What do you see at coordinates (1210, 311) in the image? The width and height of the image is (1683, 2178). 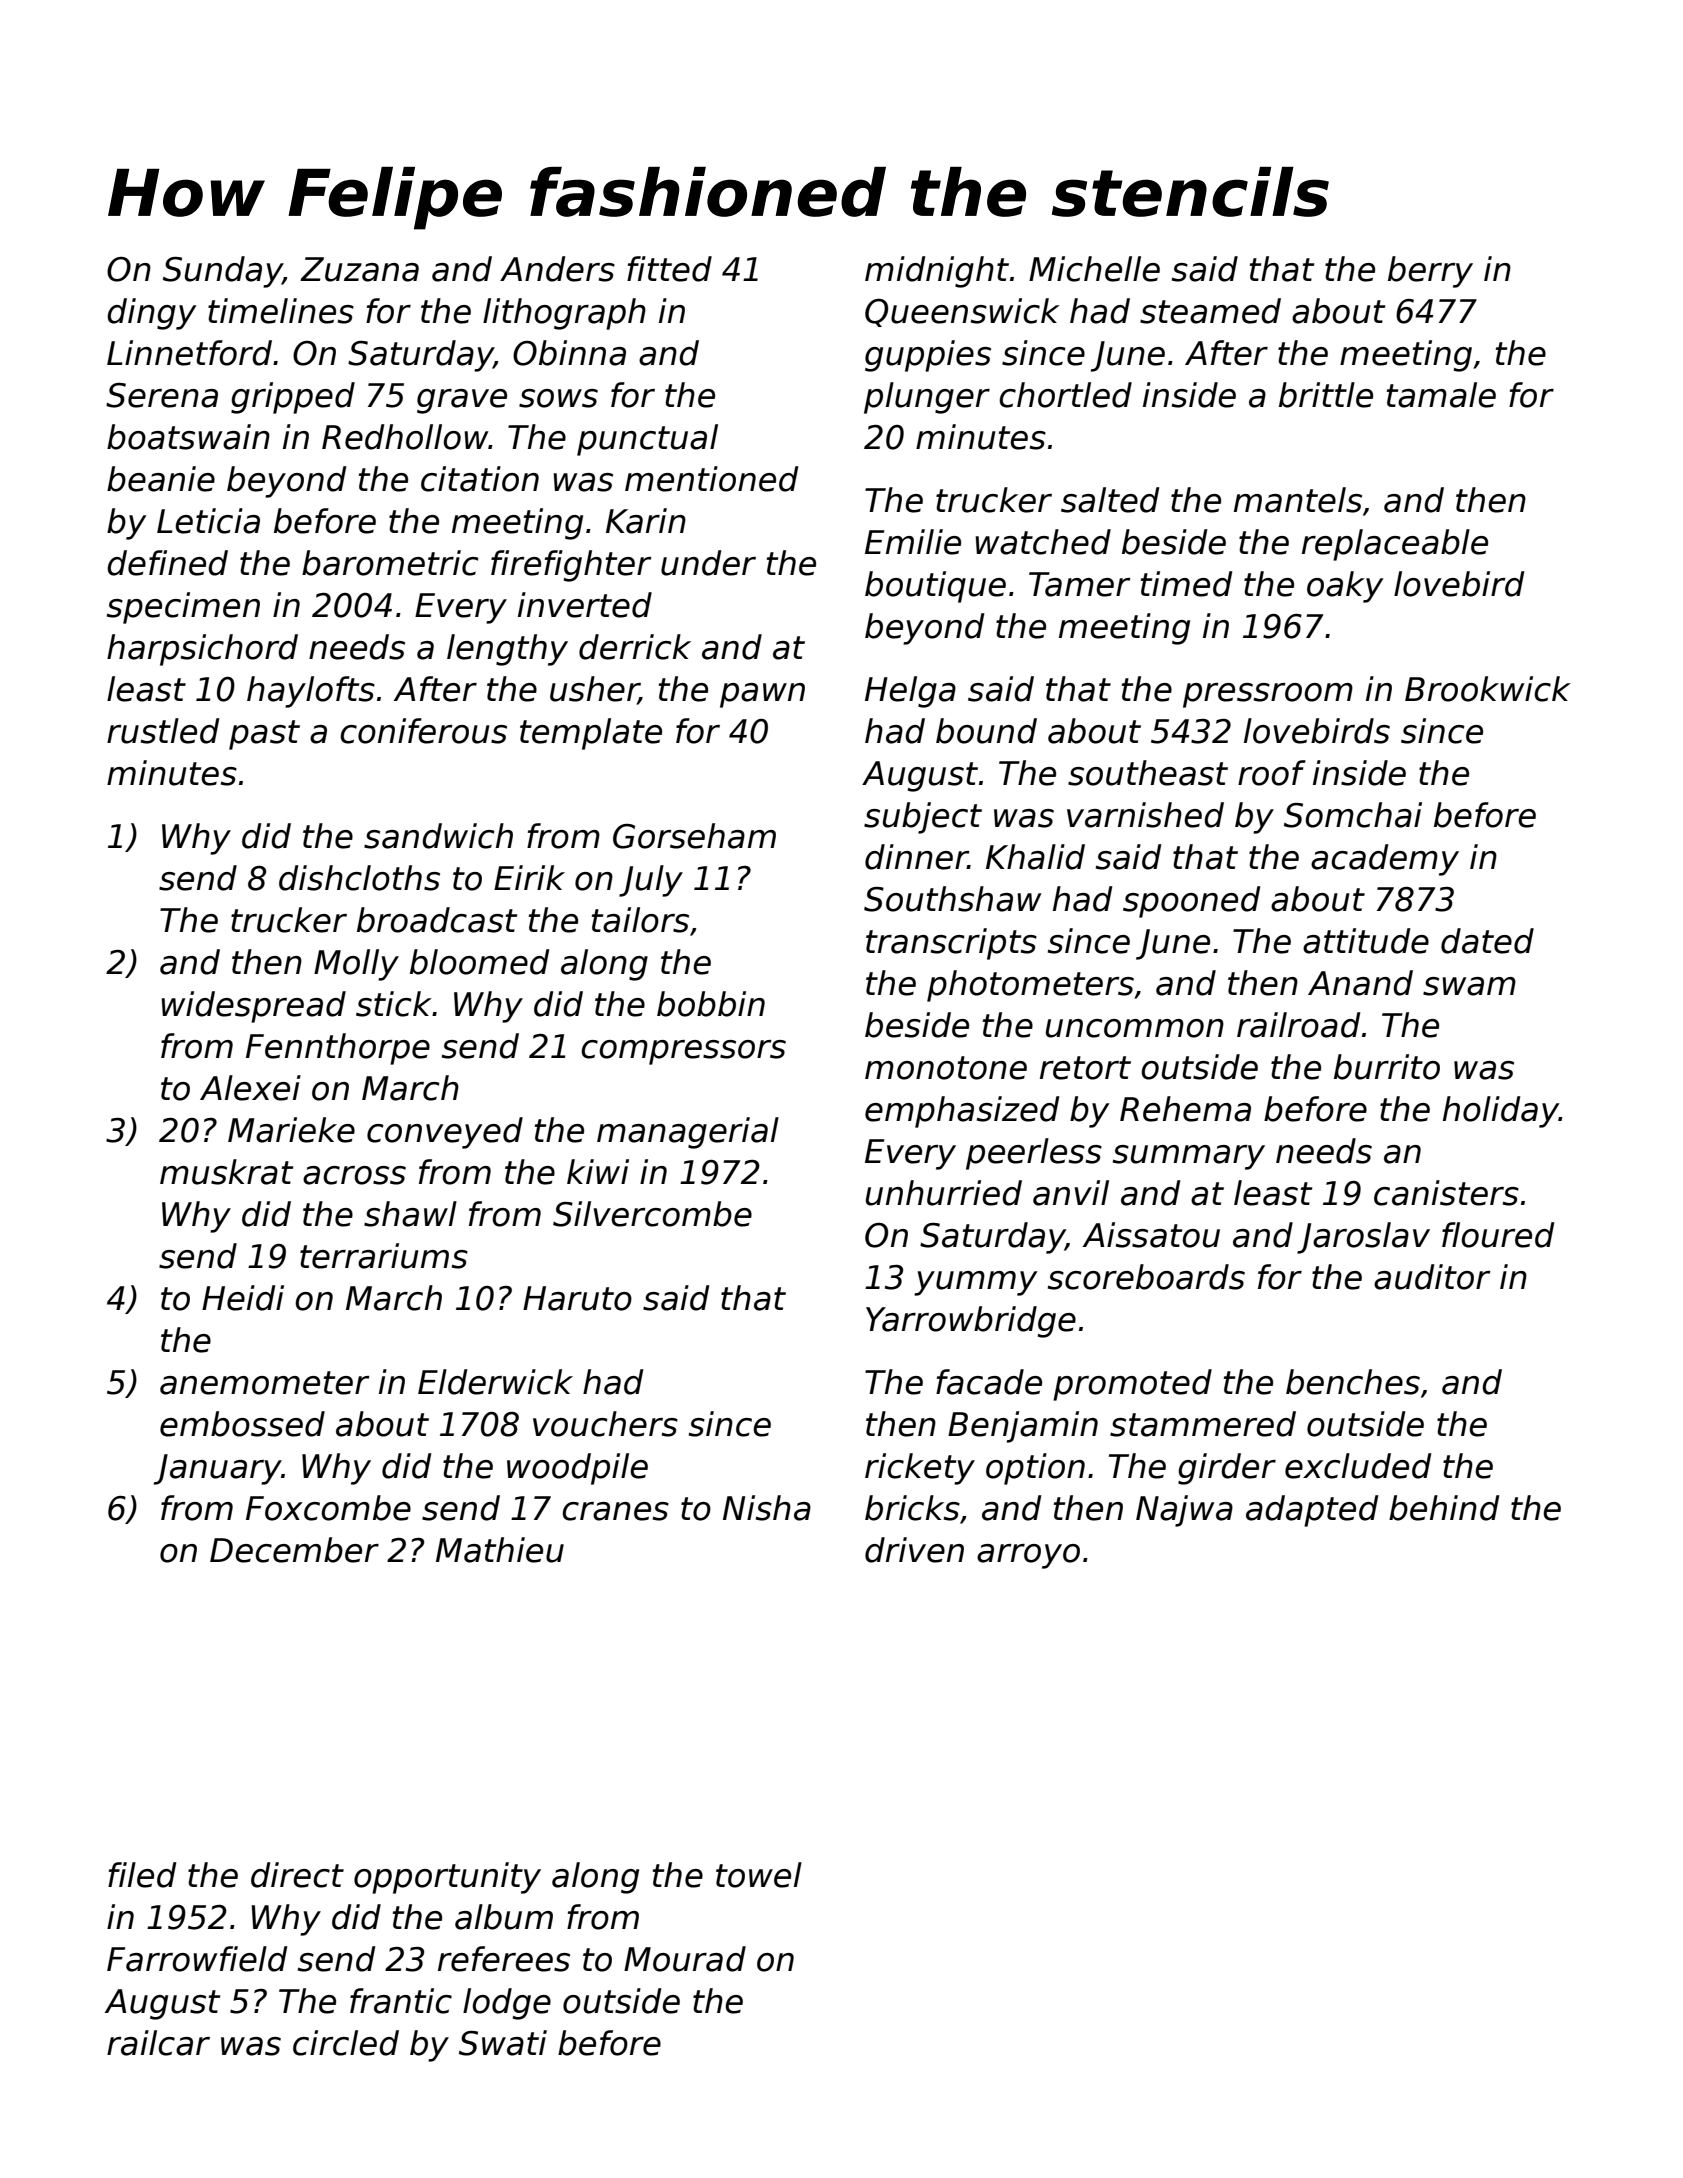 I see `steamed` at bounding box center [1210, 311].
